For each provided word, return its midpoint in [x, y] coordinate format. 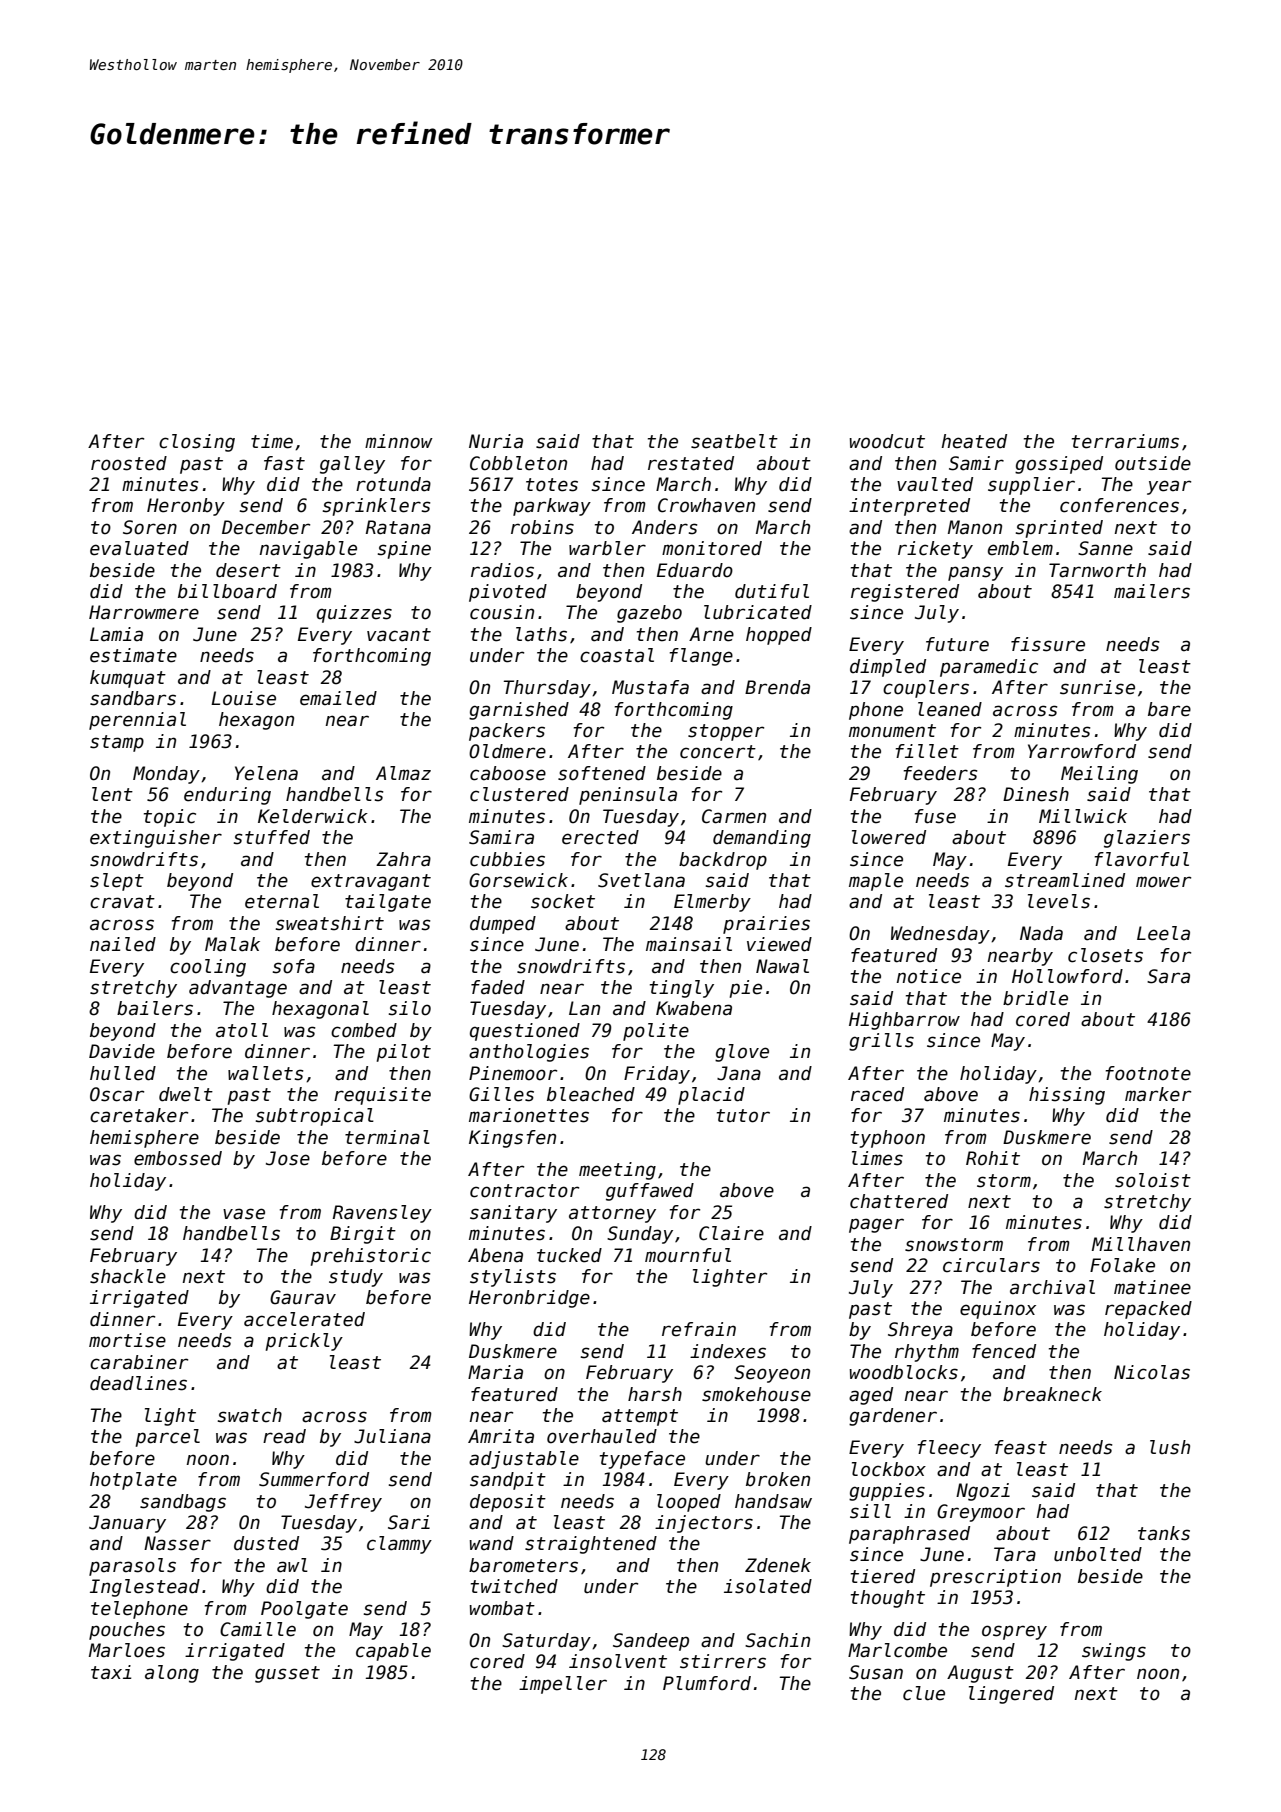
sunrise [1097, 687]
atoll [242, 1030]
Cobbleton [518, 463]
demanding [762, 839]
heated [974, 441]
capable [393, 1652]
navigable [308, 550]
